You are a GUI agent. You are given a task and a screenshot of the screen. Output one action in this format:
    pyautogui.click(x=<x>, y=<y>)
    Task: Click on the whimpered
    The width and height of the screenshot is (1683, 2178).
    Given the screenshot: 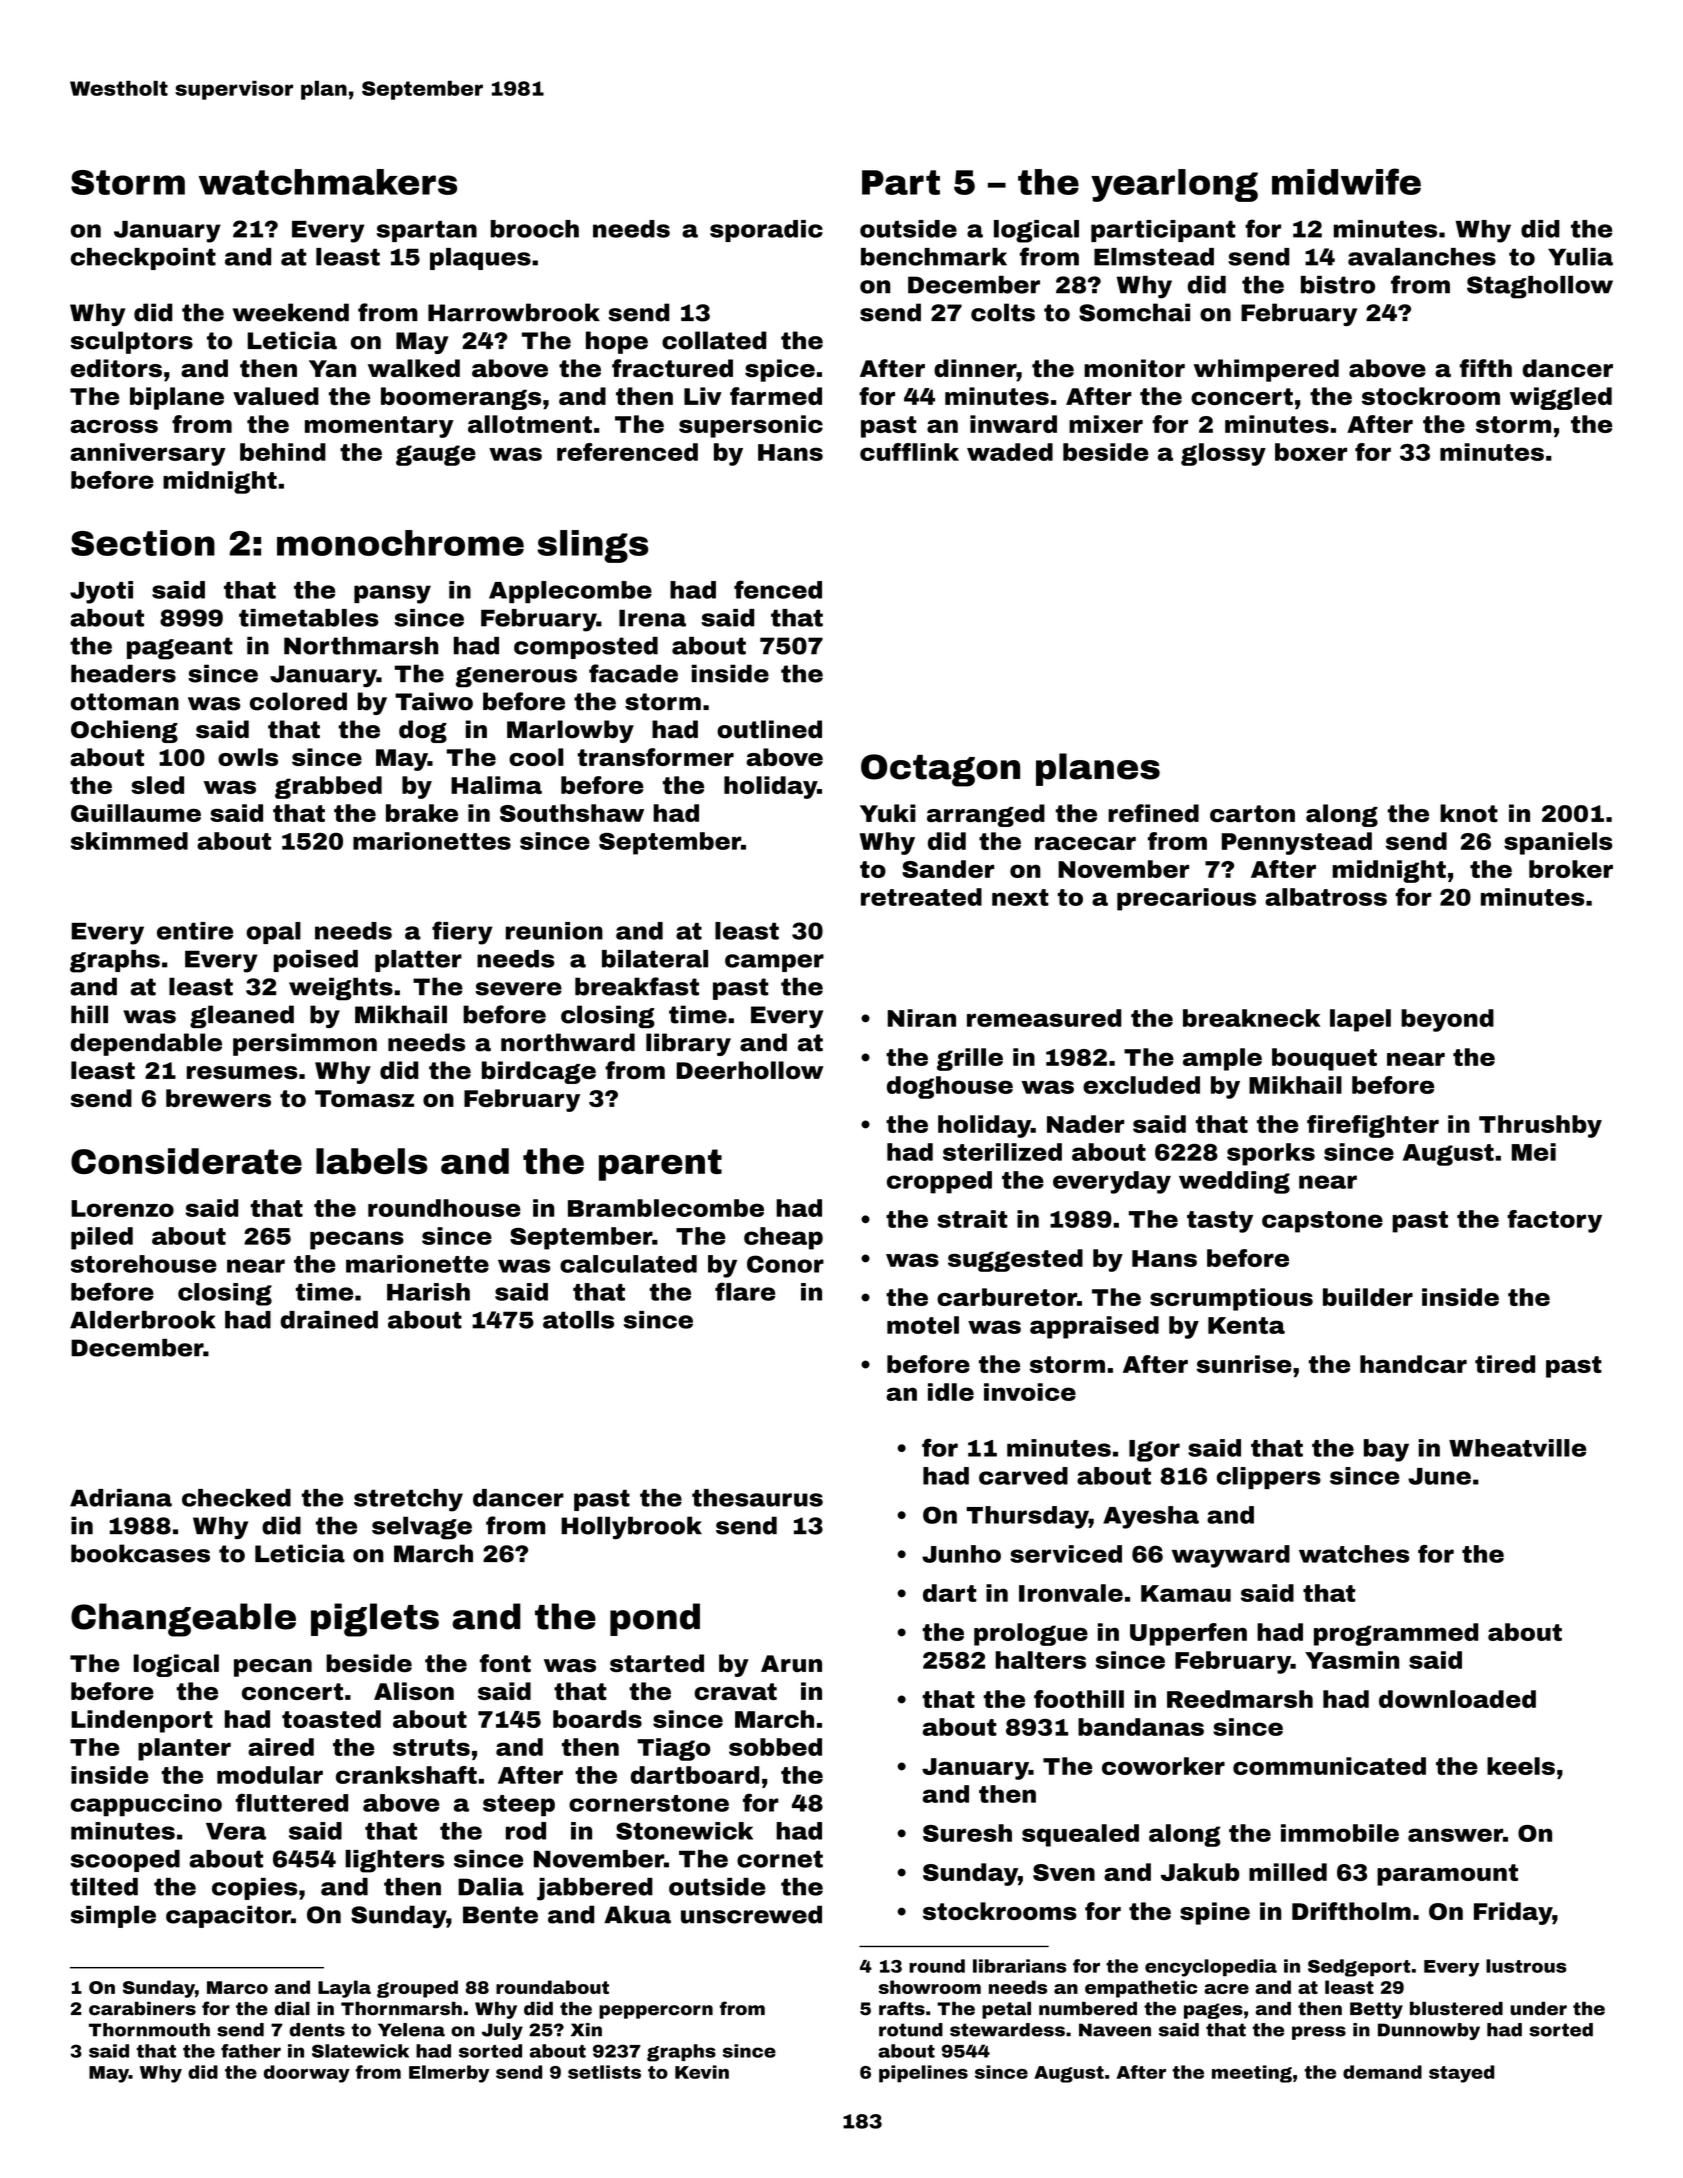 What is the action you would take?
    pyautogui.click(x=1266, y=370)
